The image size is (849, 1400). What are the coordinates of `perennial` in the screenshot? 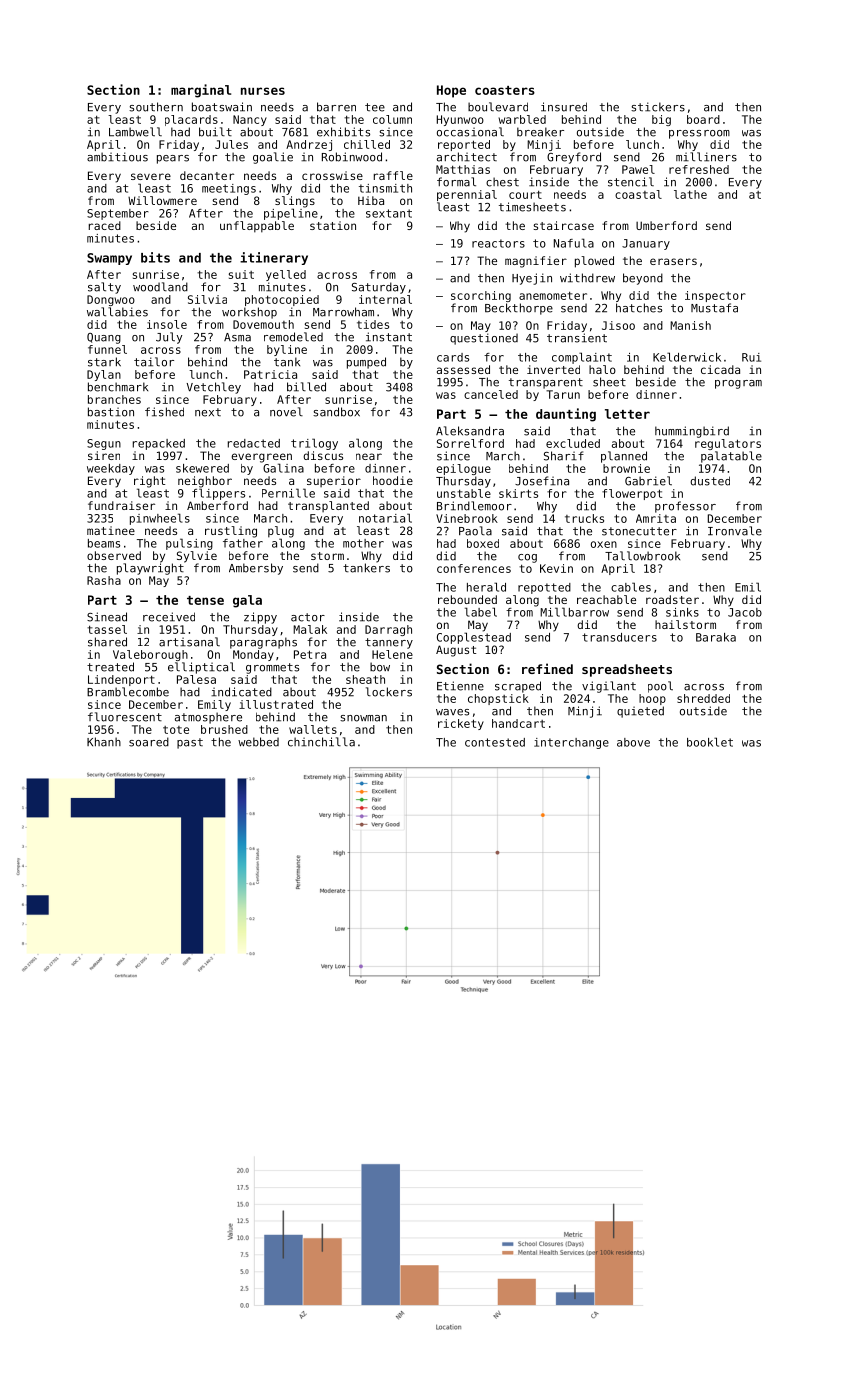 It's located at (467, 195).
